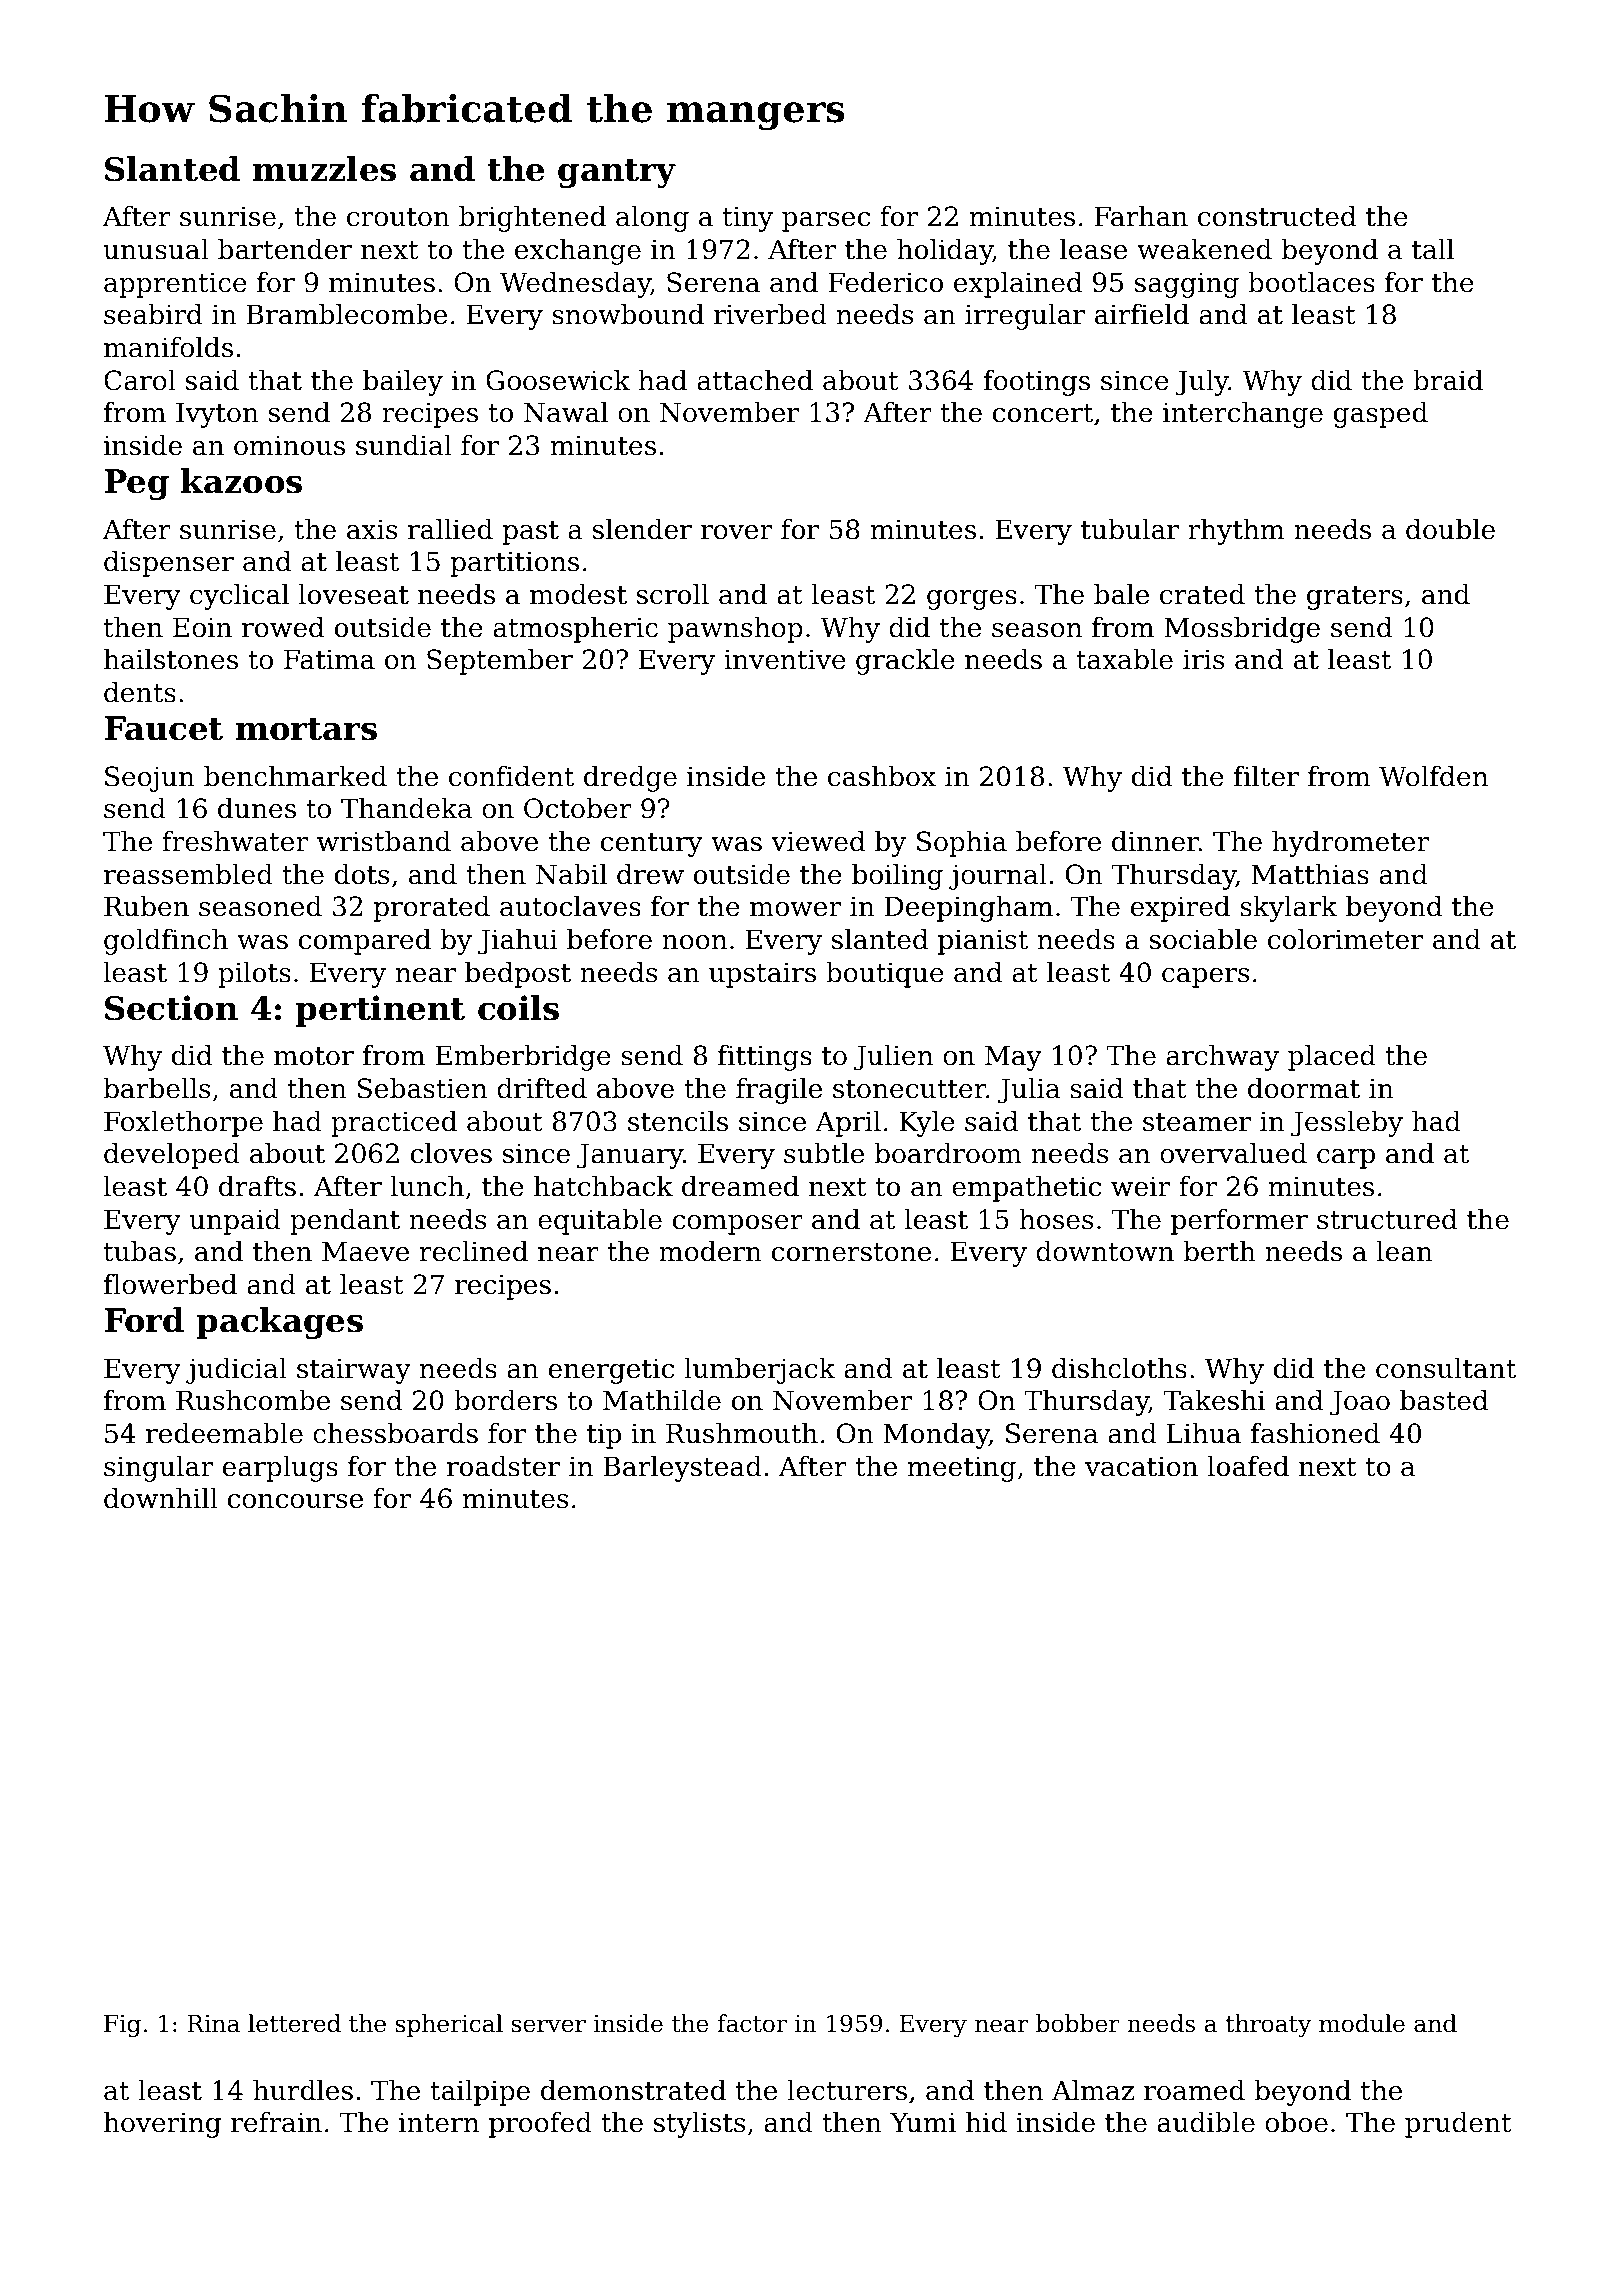 The height and width of the document is (2292, 1620). Describe the element at coordinates (503, 1466) in the document. I see `roadster` at that location.
